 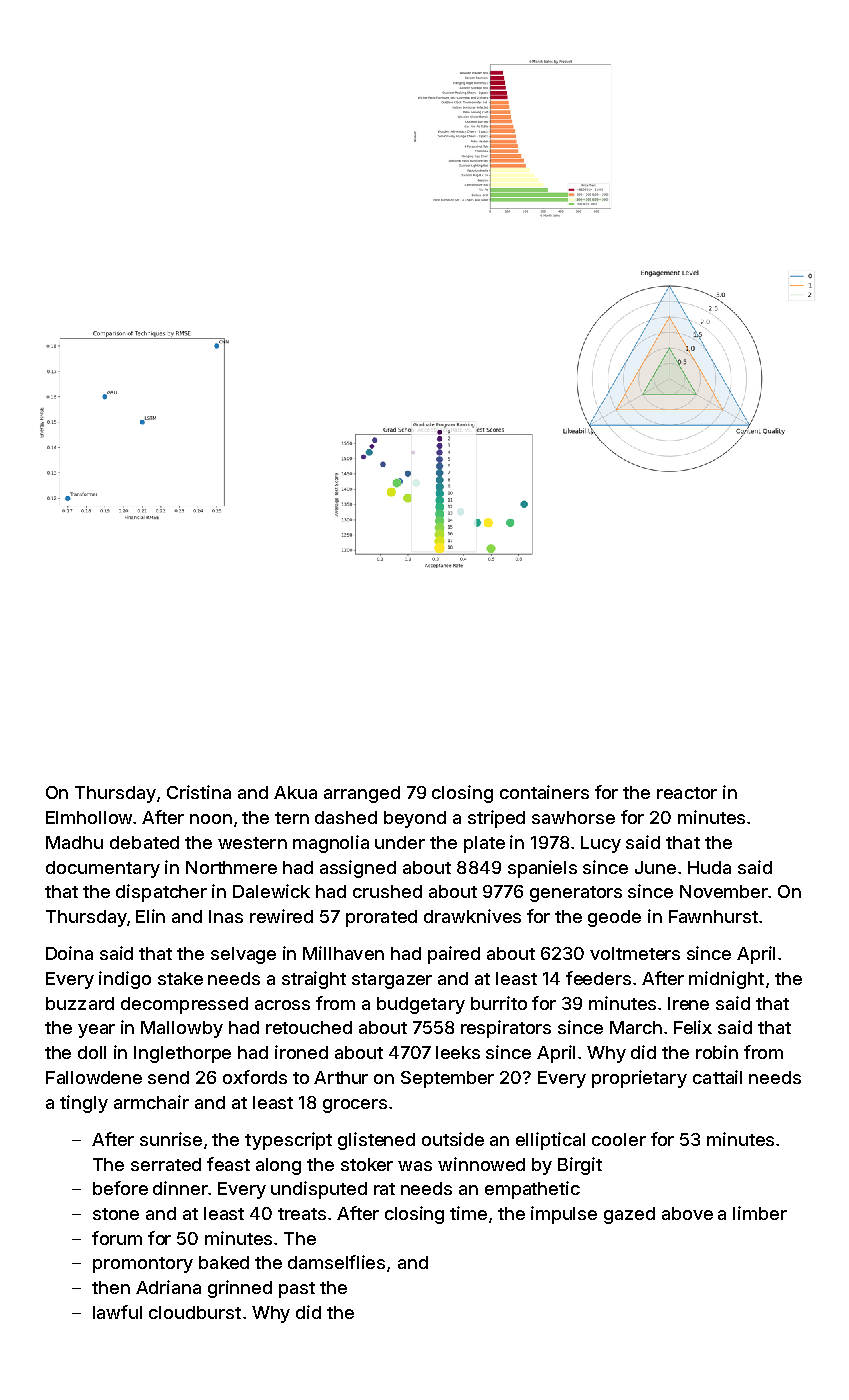 I want to click on past, so click(x=297, y=1290).
